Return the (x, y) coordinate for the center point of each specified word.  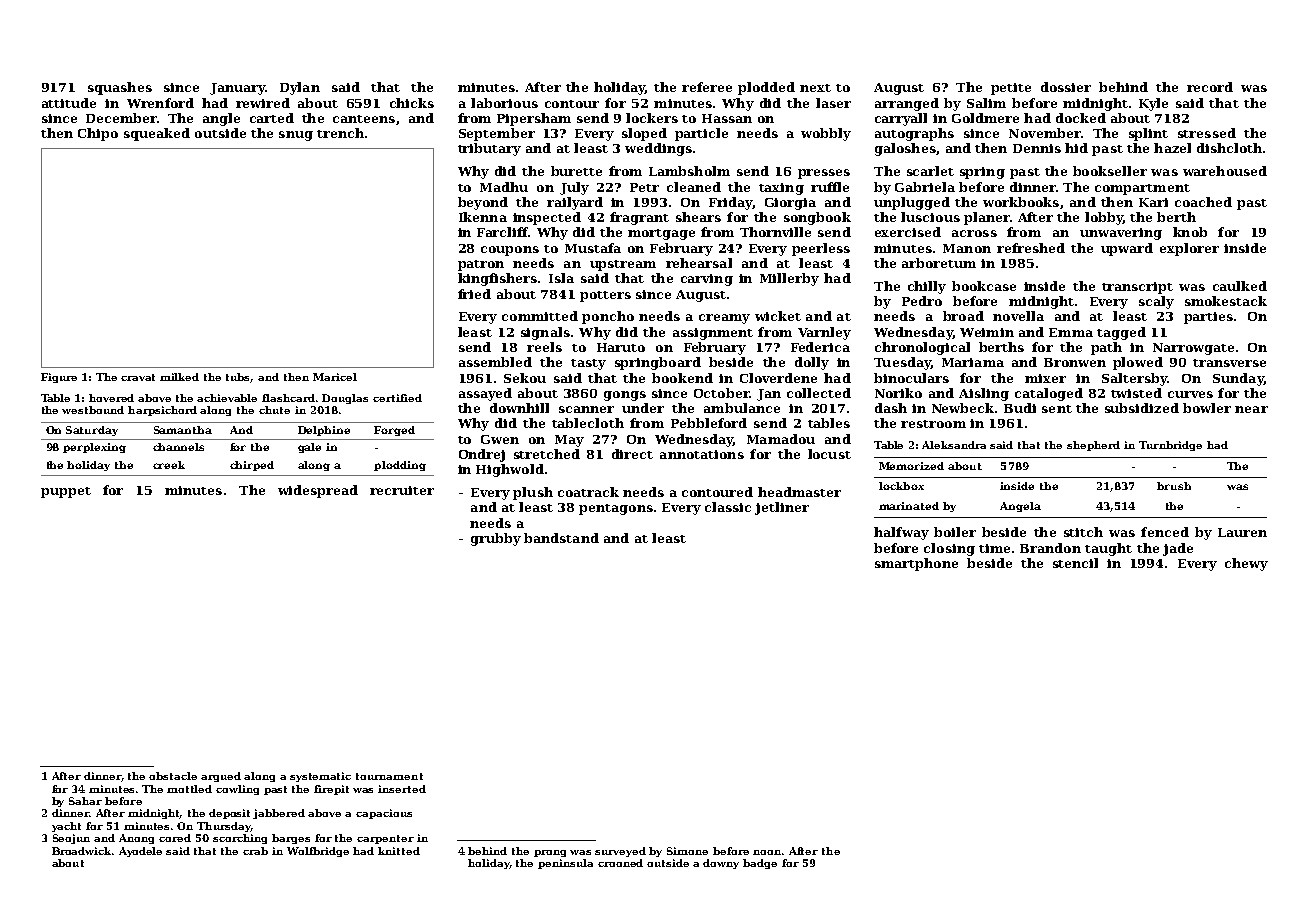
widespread (318, 491)
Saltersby (1134, 379)
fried (474, 294)
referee (707, 87)
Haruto (621, 347)
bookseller (1110, 171)
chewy (1246, 564)
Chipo (98, 134)
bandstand (561, 538)
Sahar (85, 801)
